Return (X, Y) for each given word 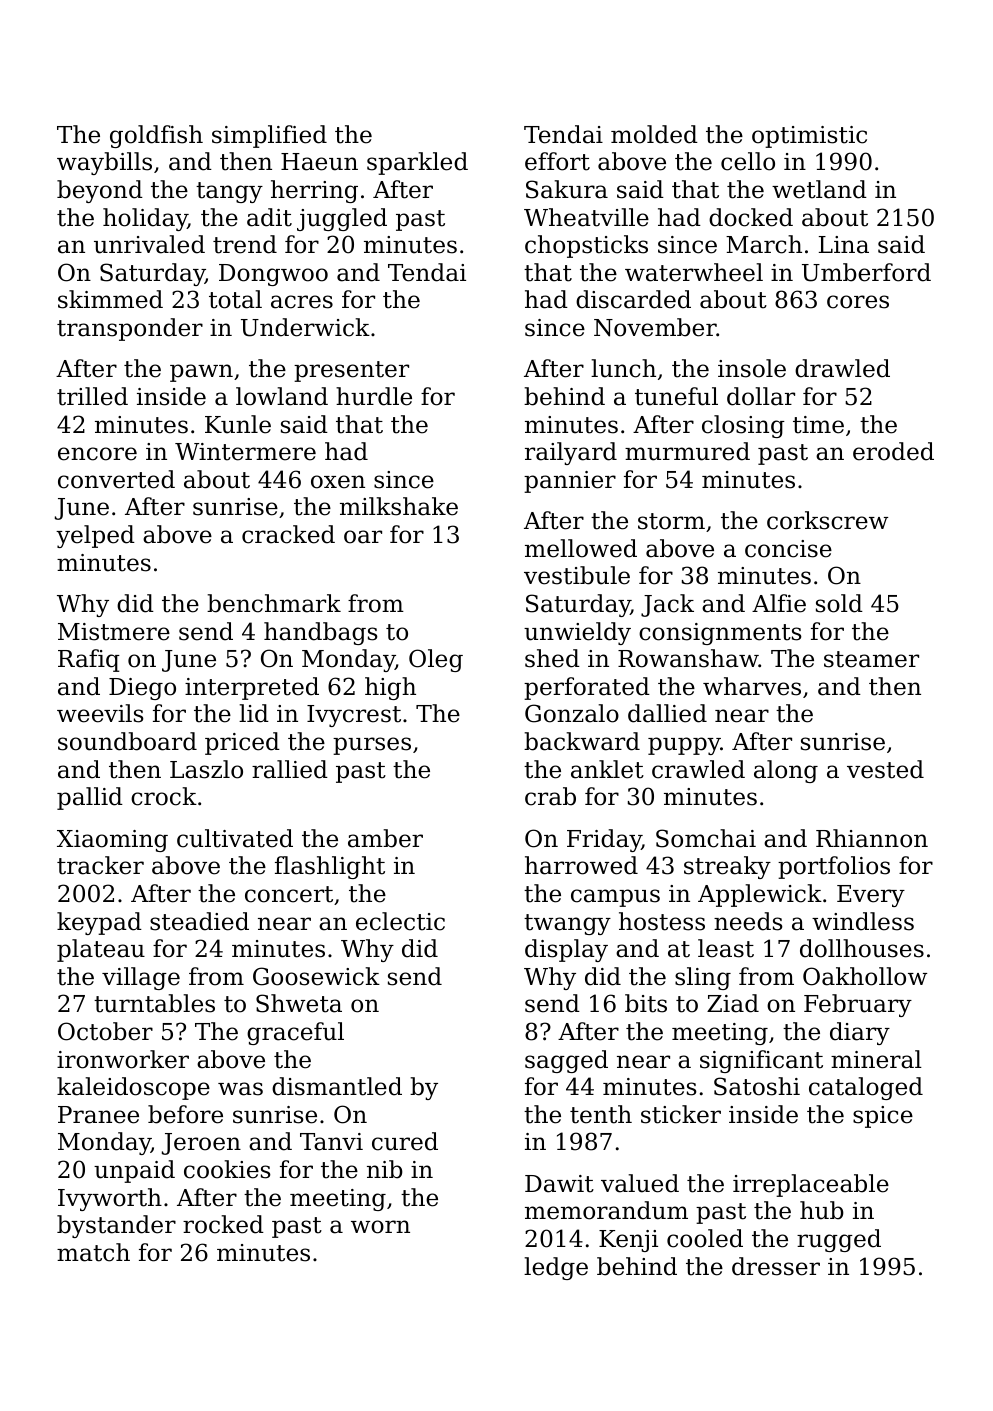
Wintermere (245, 452)
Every (871, 896)
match (93, 1252)
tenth (601, 1114)
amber (385, 838)
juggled (342, 219)
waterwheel (694, 272)
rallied (290, 769)
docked (751, 217)
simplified (269, 136)
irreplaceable (811, 1185)
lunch (623, 368)
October (105, 1031)
